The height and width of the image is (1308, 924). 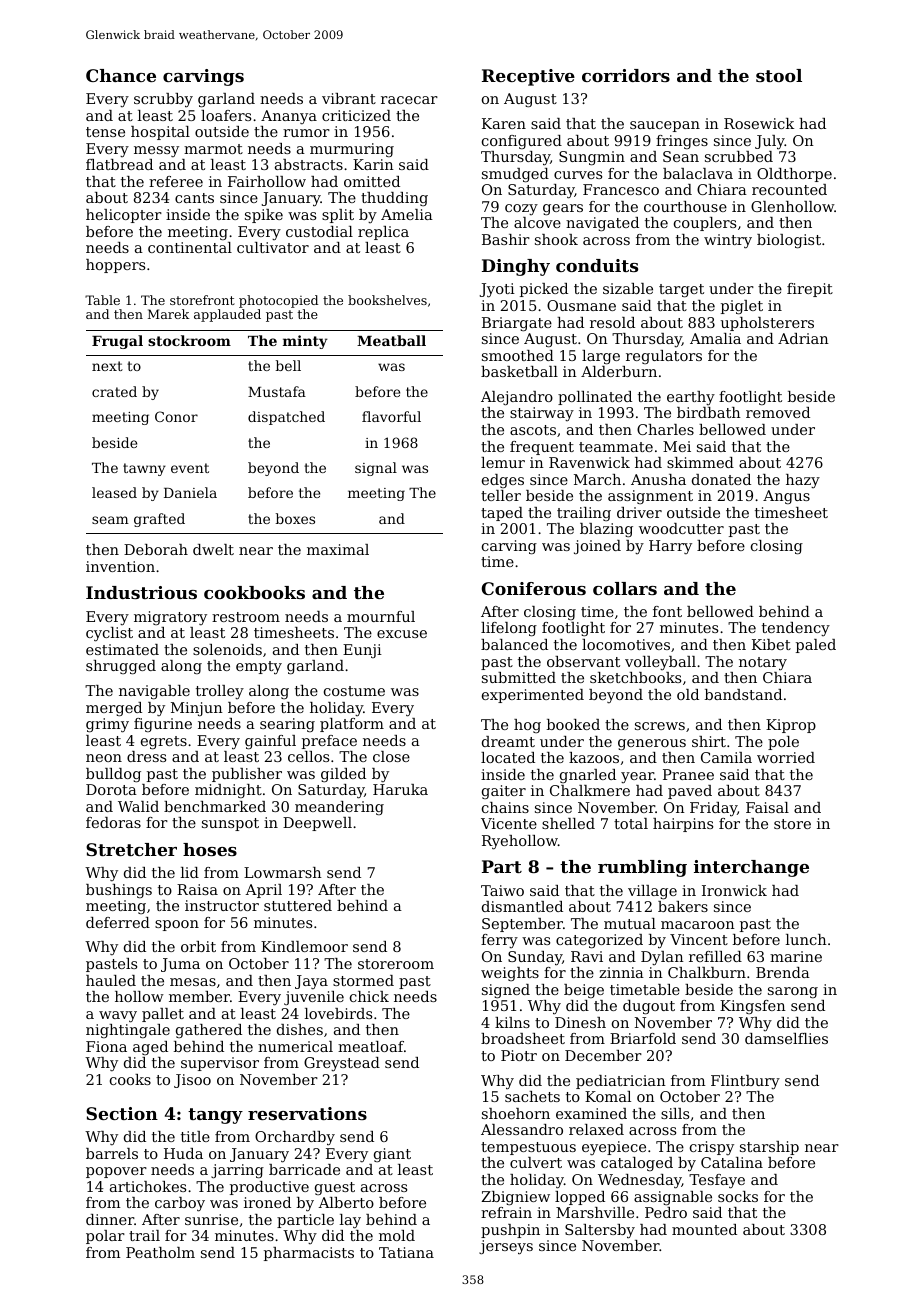 I want to click on tangy, so click(x=215, y=1116).
